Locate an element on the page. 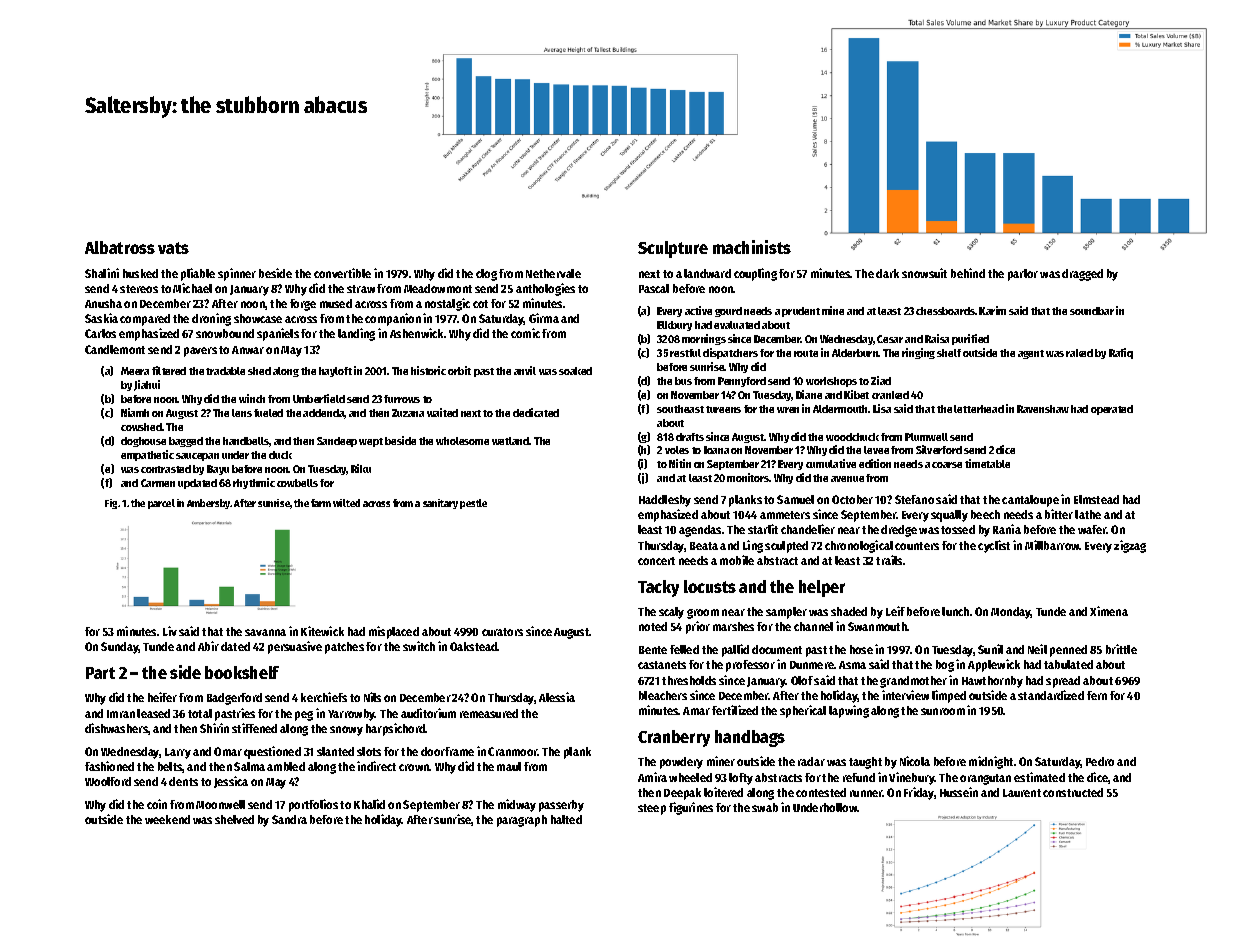 Image resolution: width=1233 pixels, height=952 pixels. weekend is located at coordinates (167, 819).
